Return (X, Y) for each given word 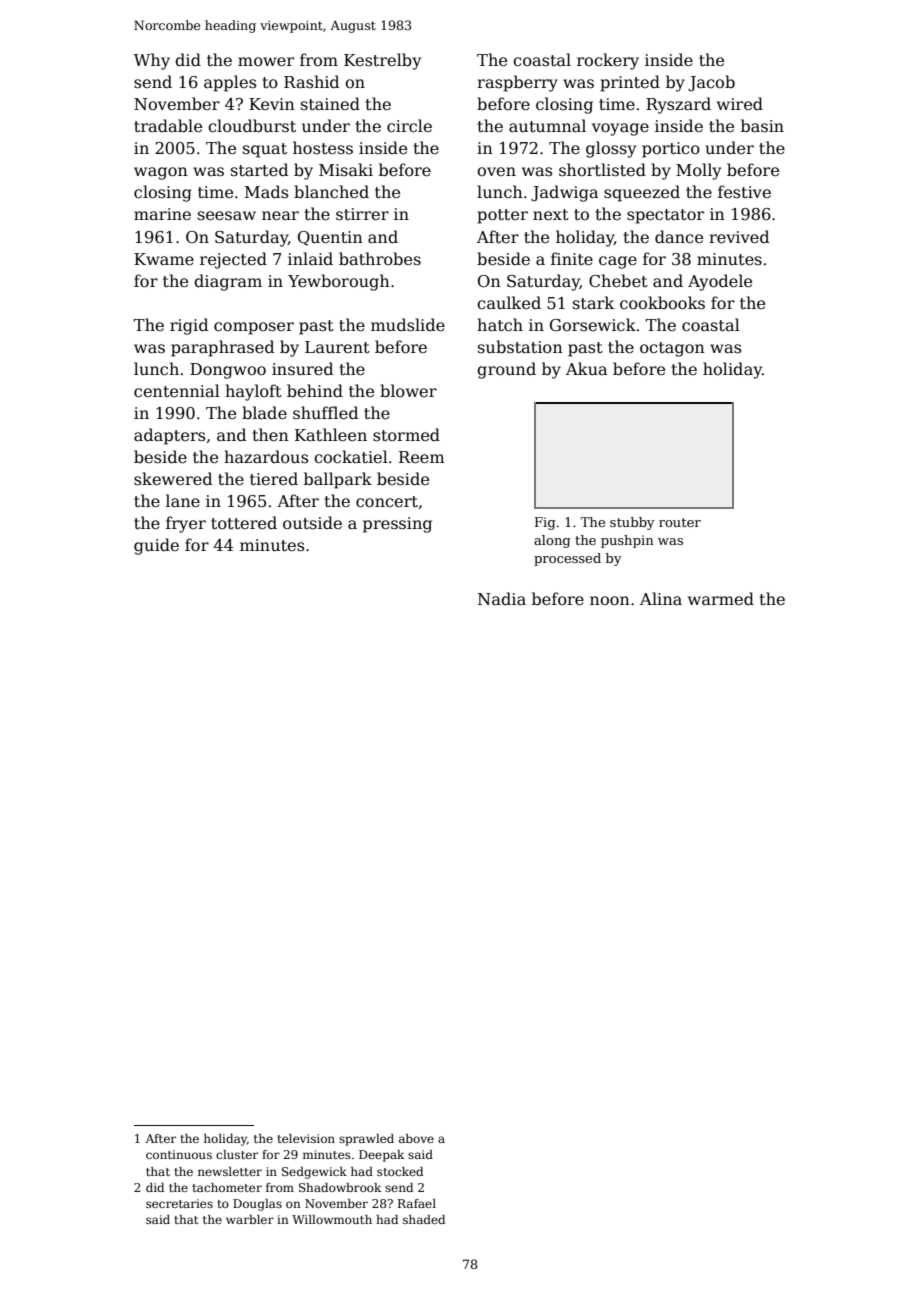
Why (151, 61)
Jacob (711, 83)
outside (312, 522)
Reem (422, 457)
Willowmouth (332, 1219)
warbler (250, 1219)
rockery (608, 61)
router (680, 522)
